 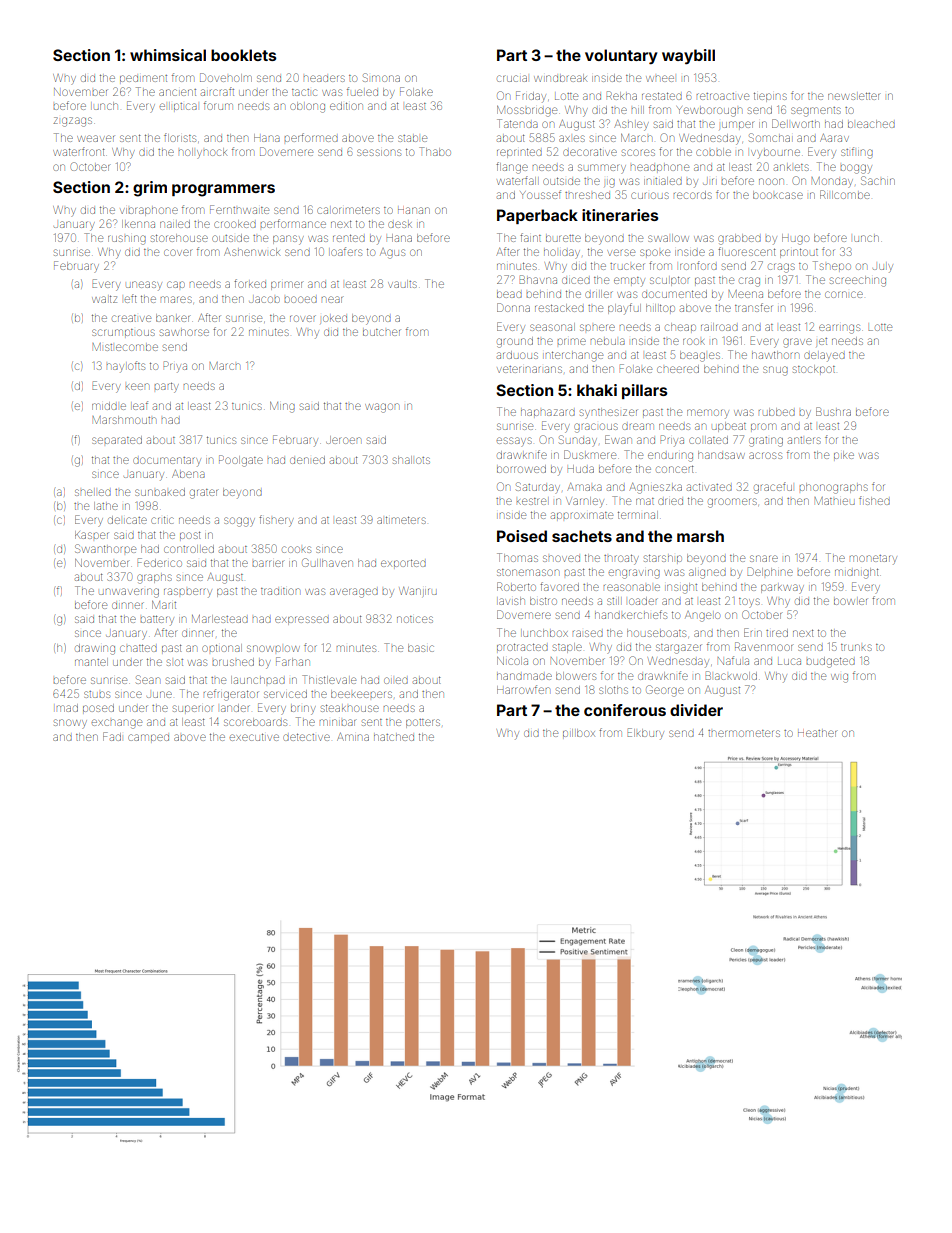 I want to click on pillbox, so click(x=579, y=733).
